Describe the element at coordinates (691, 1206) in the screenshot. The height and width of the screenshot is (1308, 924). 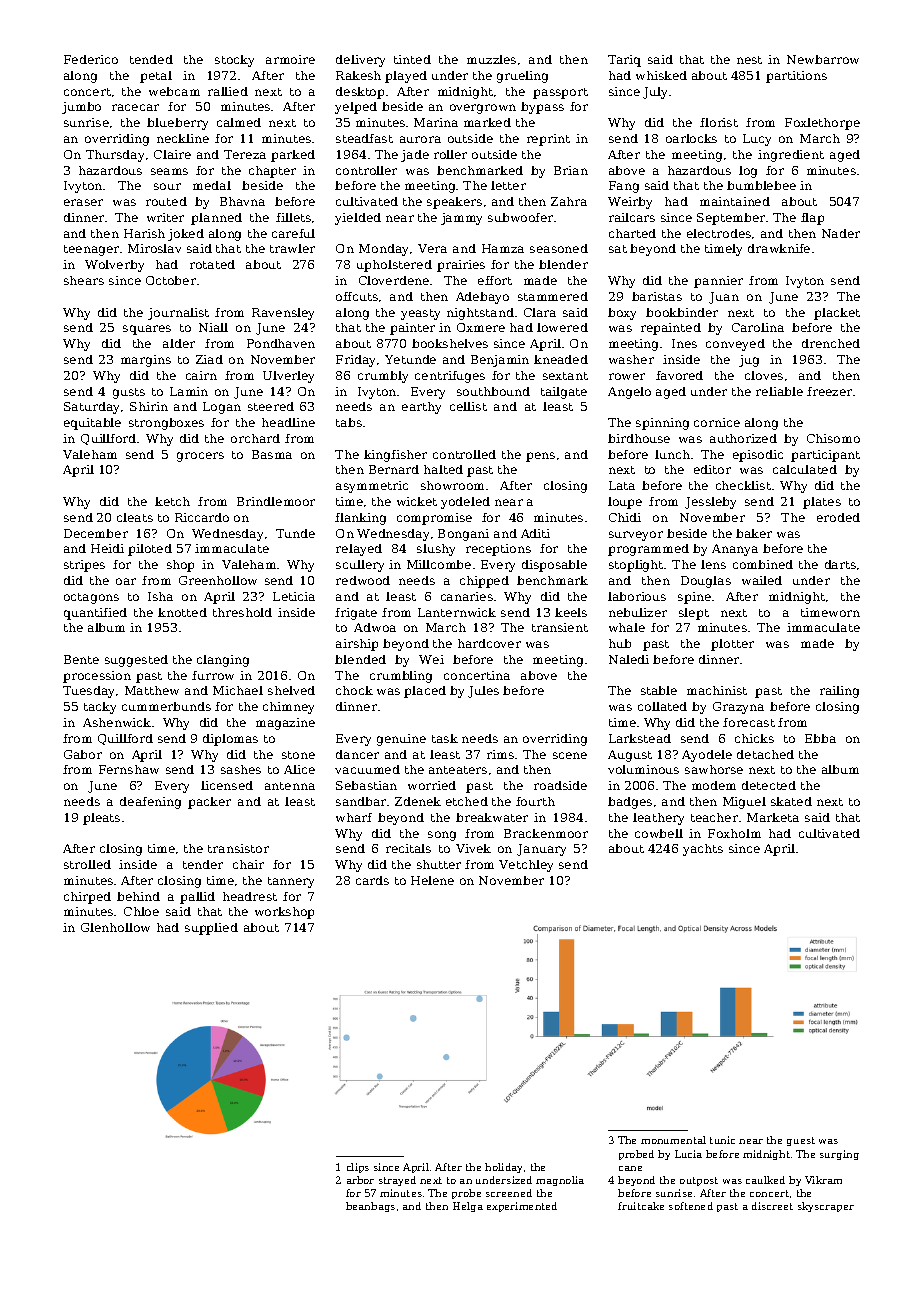
I see `softened` at that location.
